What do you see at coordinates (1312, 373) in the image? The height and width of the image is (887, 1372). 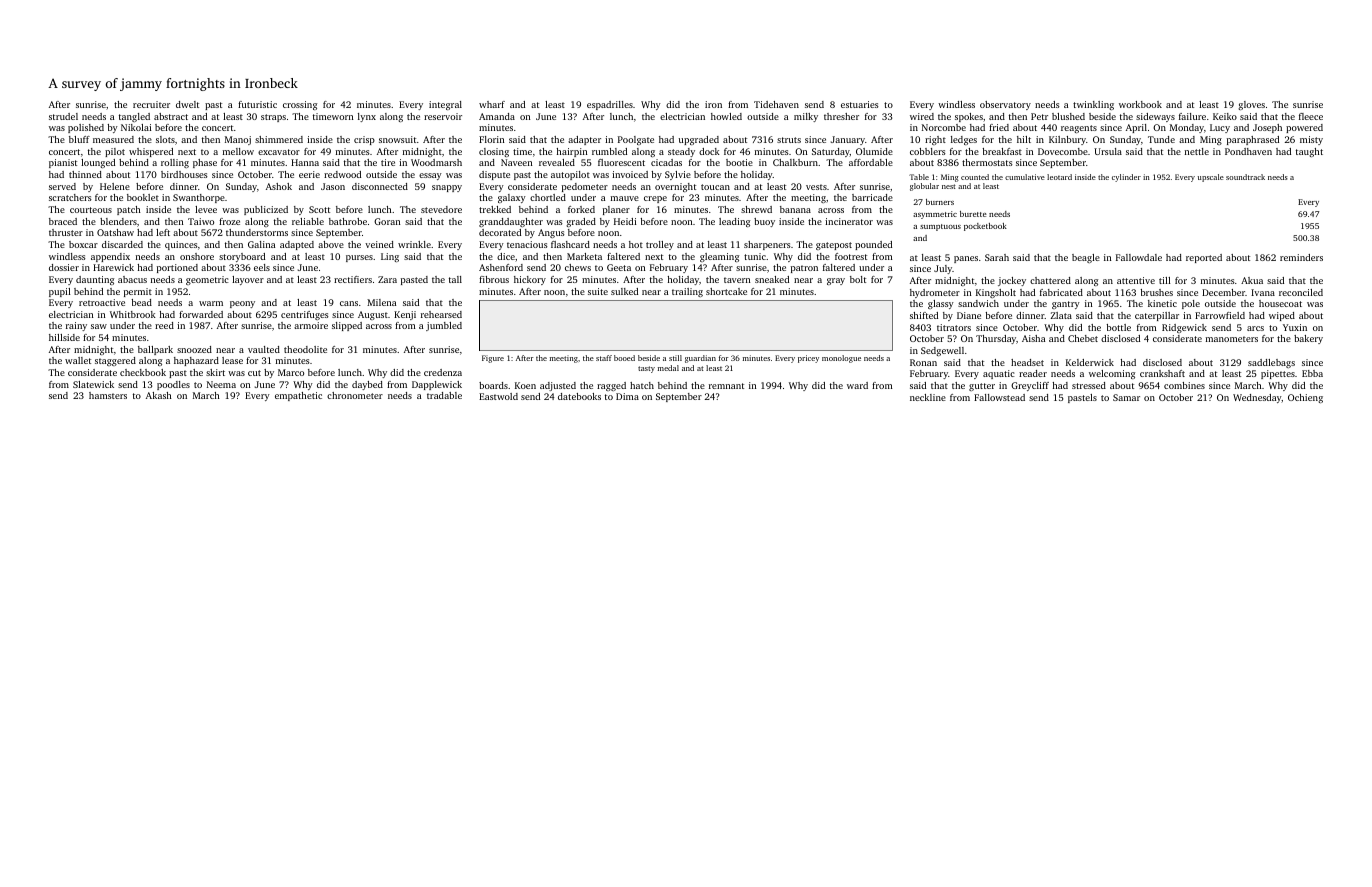 I see `Ebba` at bounding box center [1312, 373].
